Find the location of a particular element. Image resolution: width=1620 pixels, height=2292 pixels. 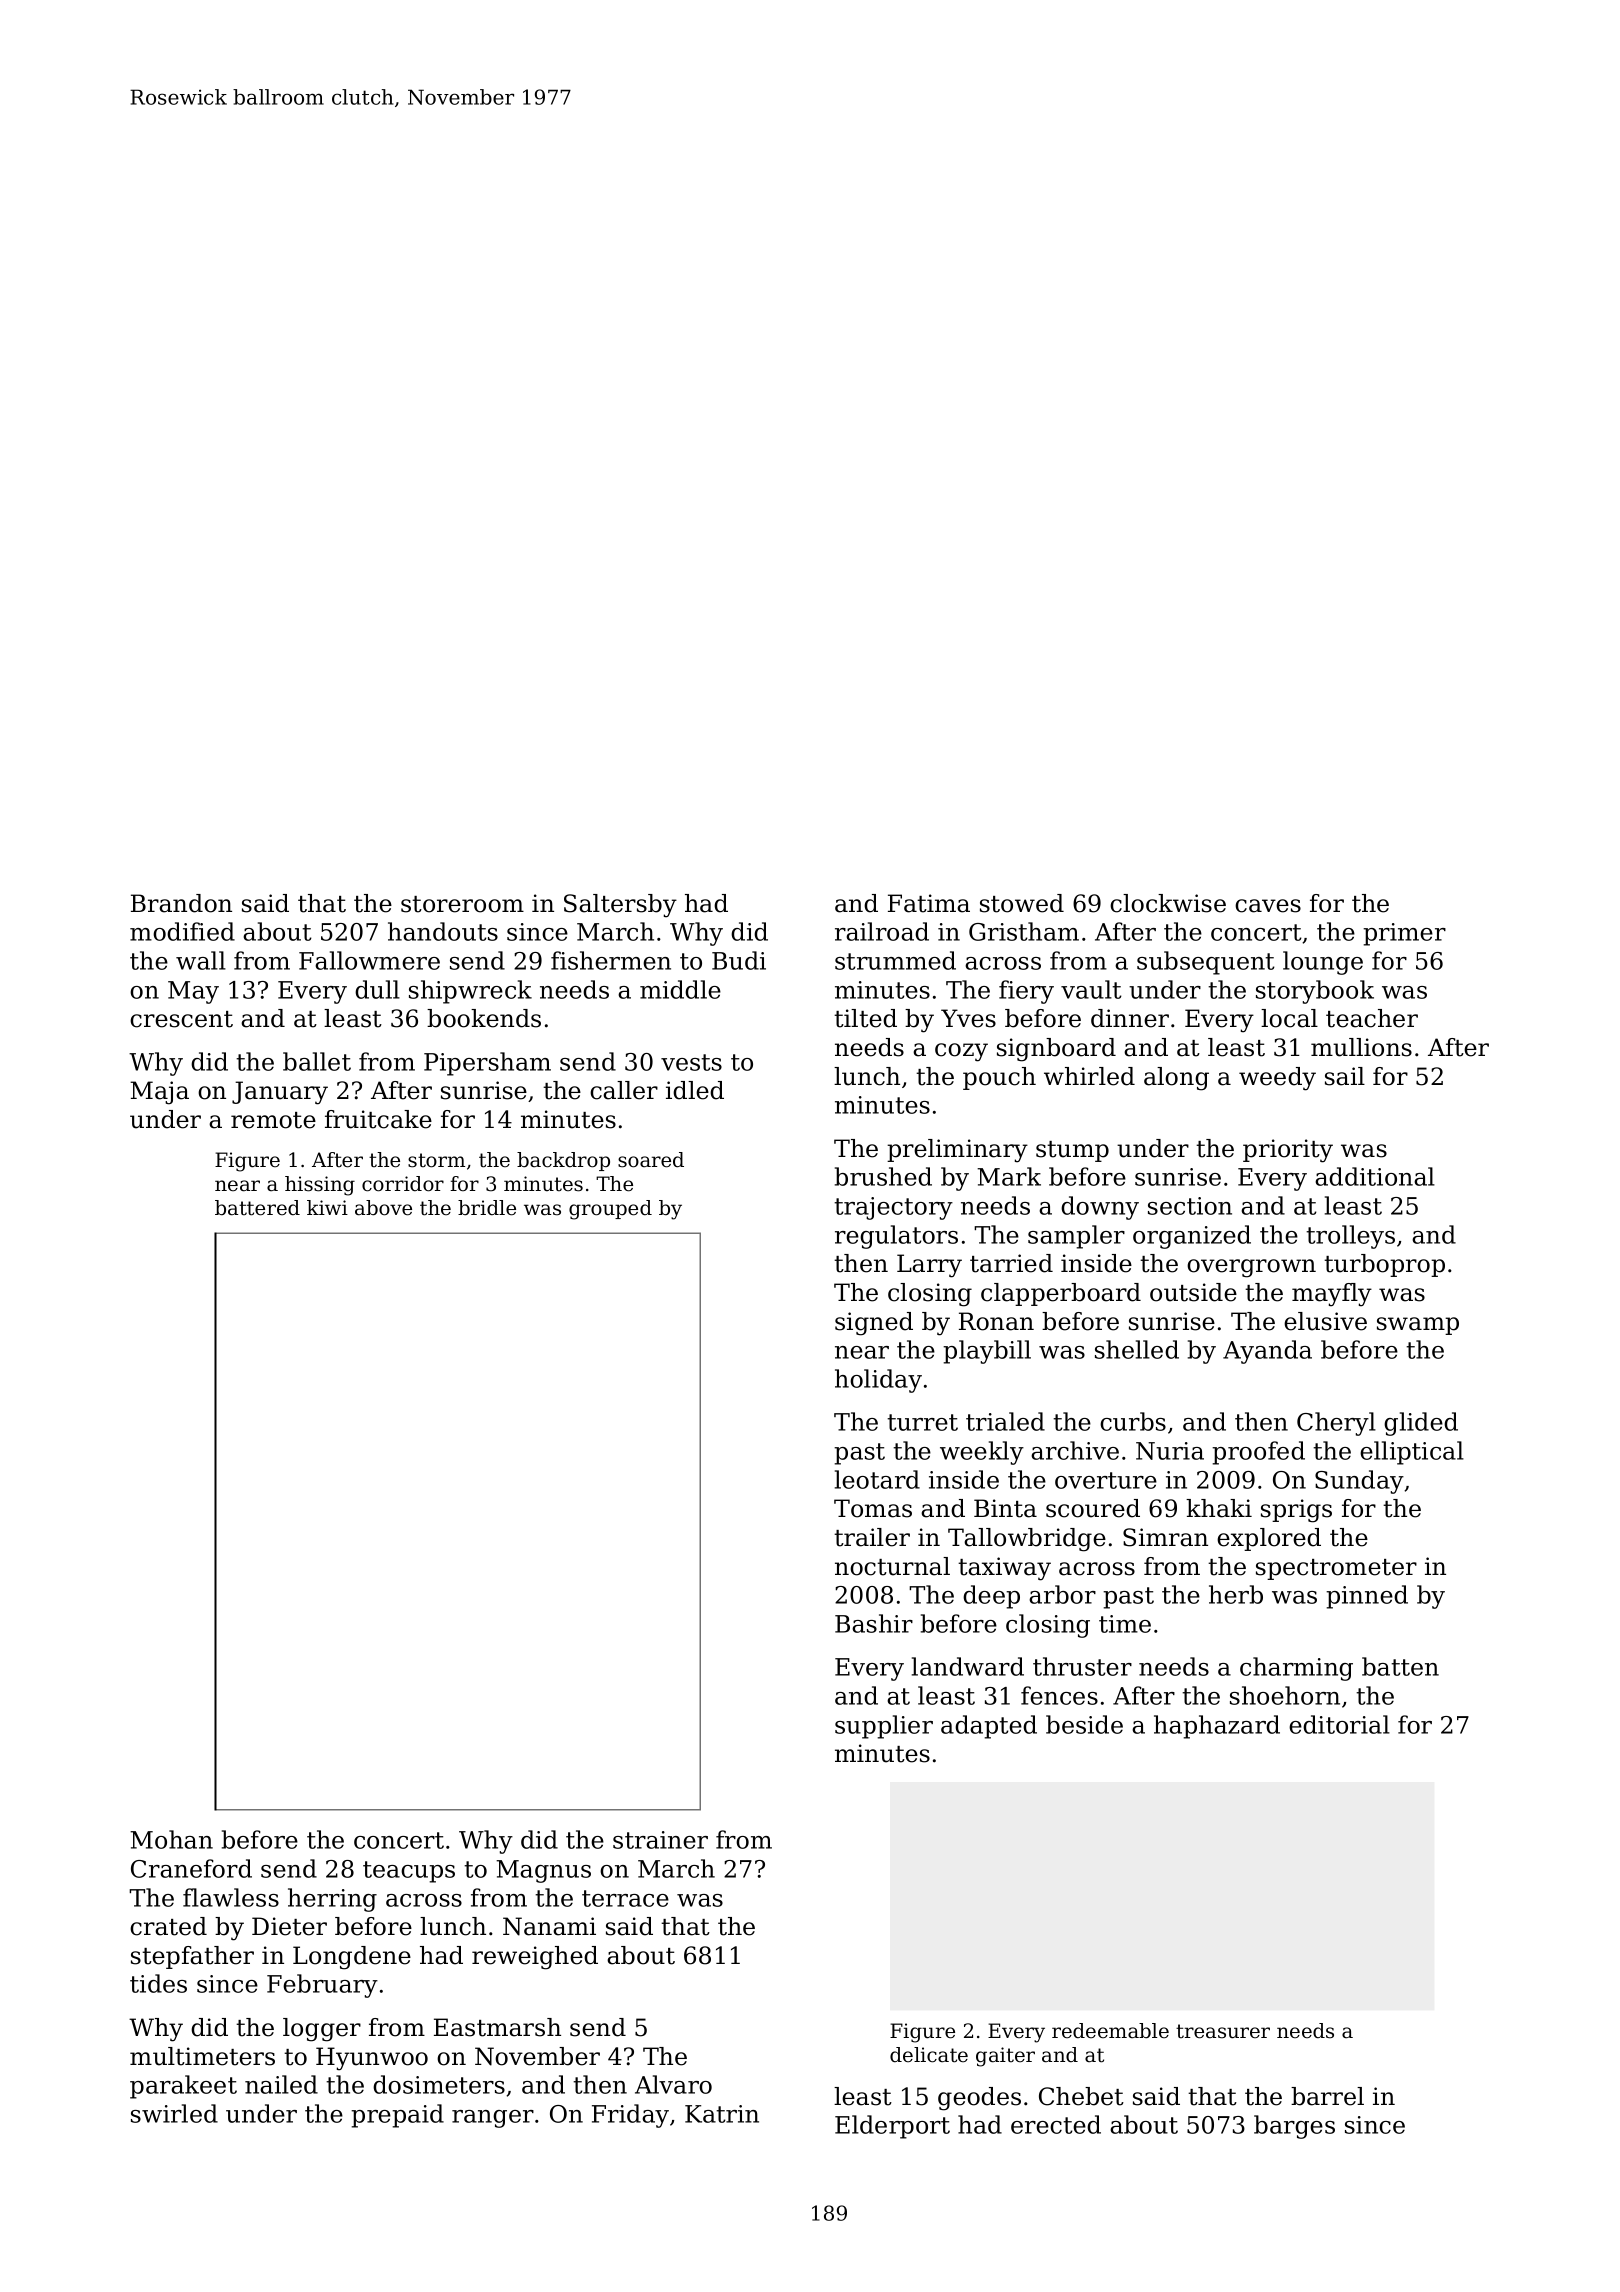

Friday is located at coordinates (630, 2116).
